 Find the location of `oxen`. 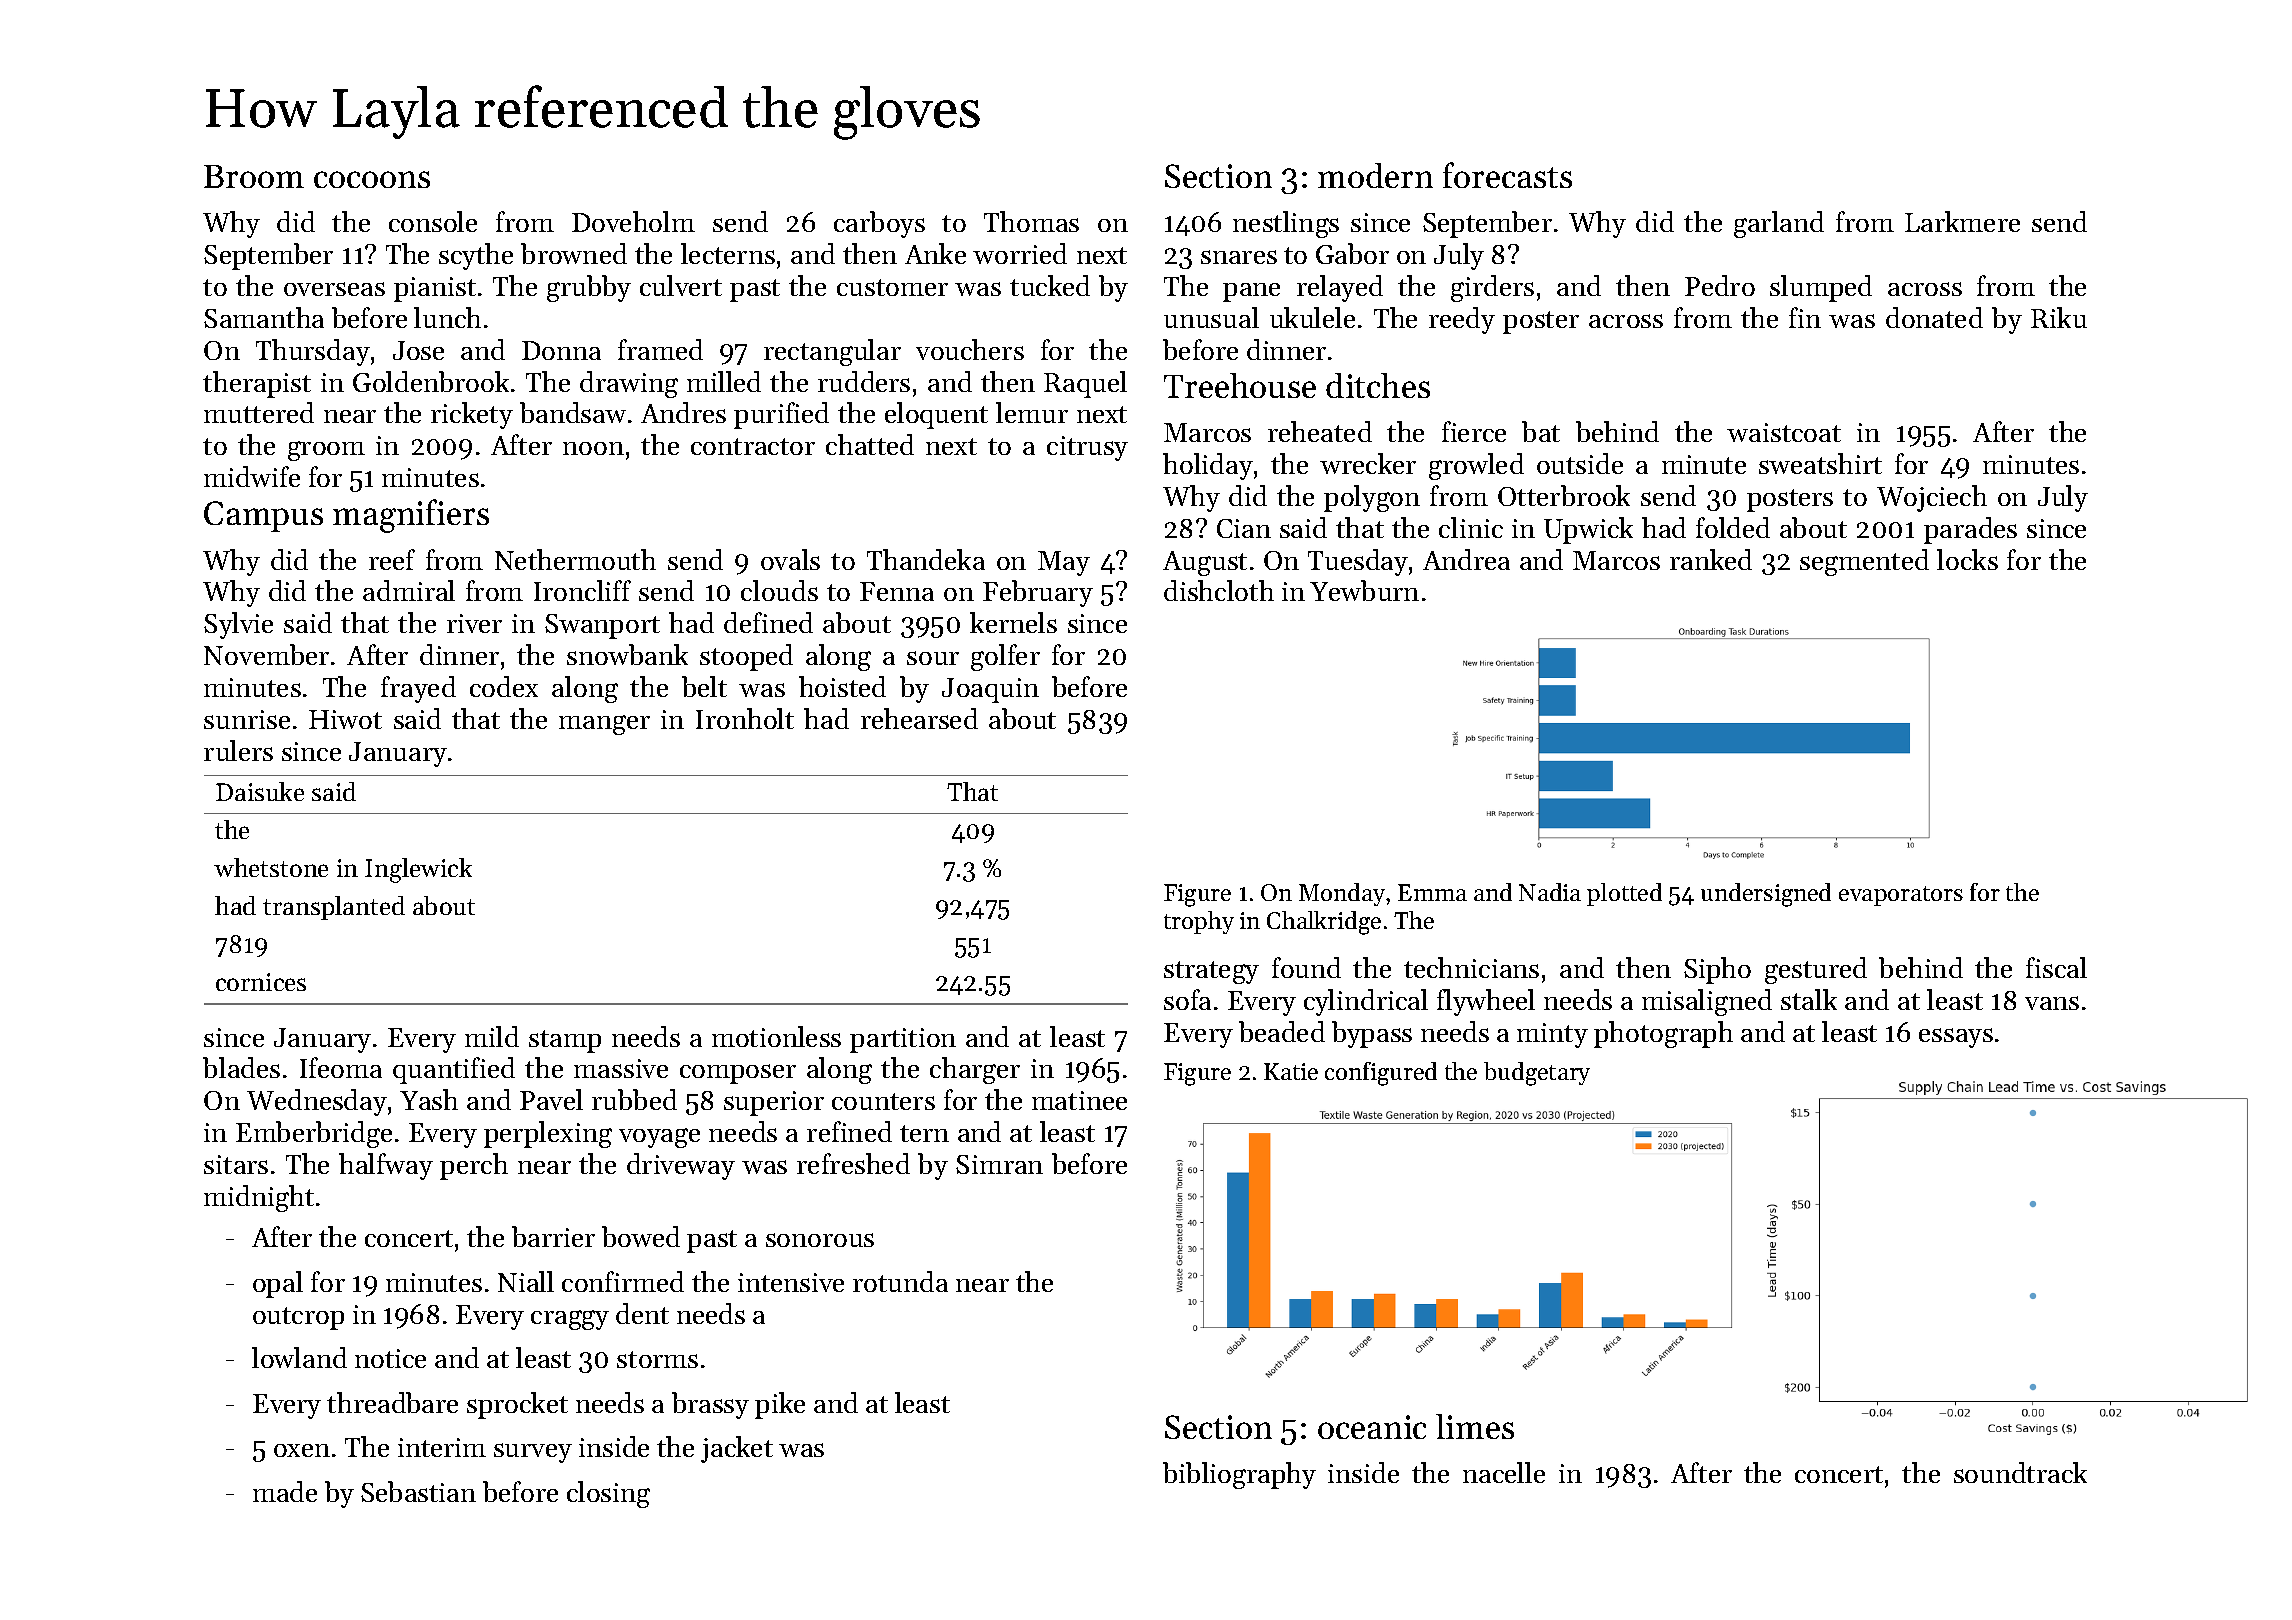

oxen is located at coordinates (302, 1450).
